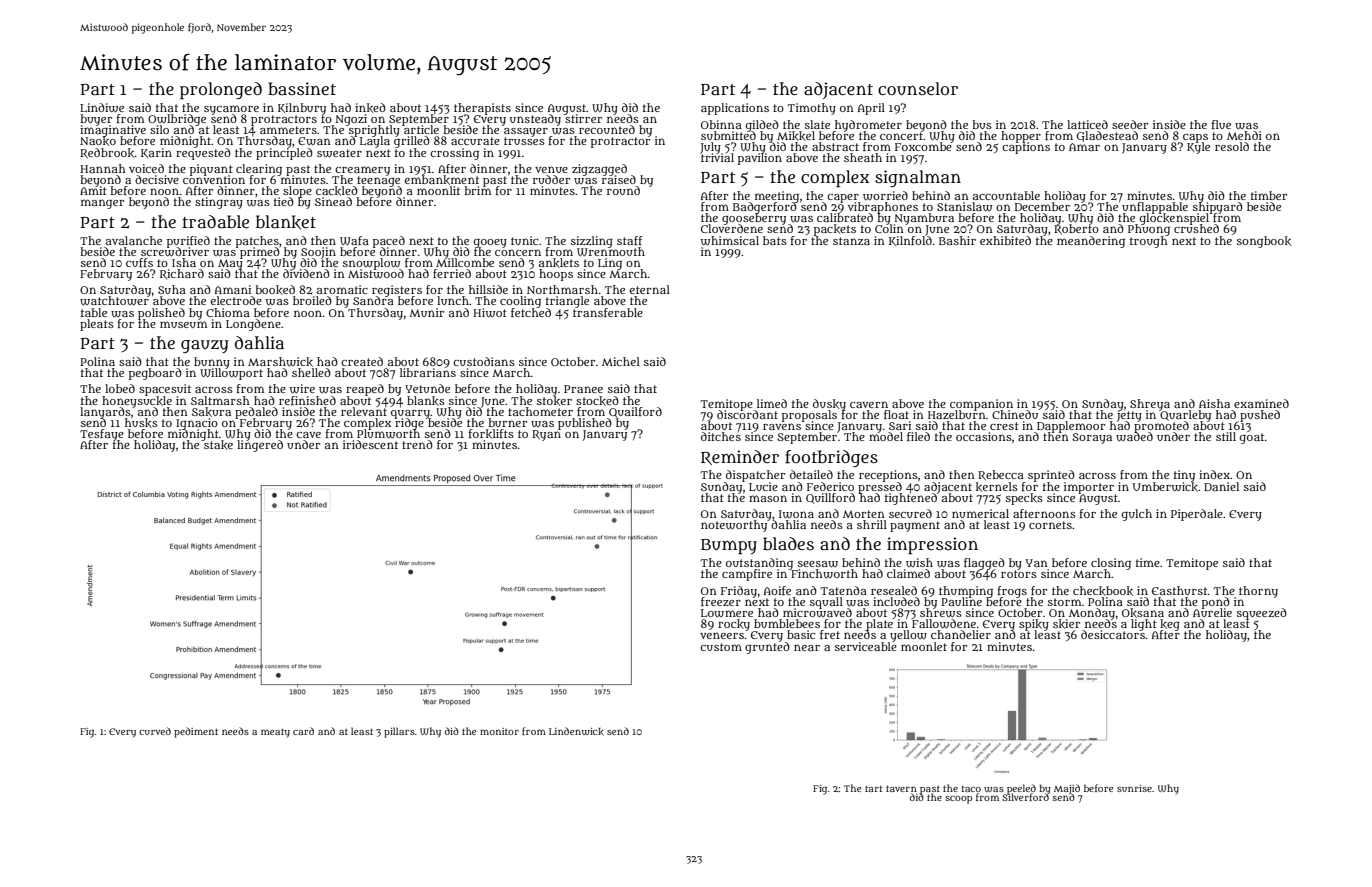 Image resolution: width=1372 pixels, height=887 pixels. What do you see at coordinates (1019, 574) in the page?
I see `rotors` at bounding box center [1019, 574].
